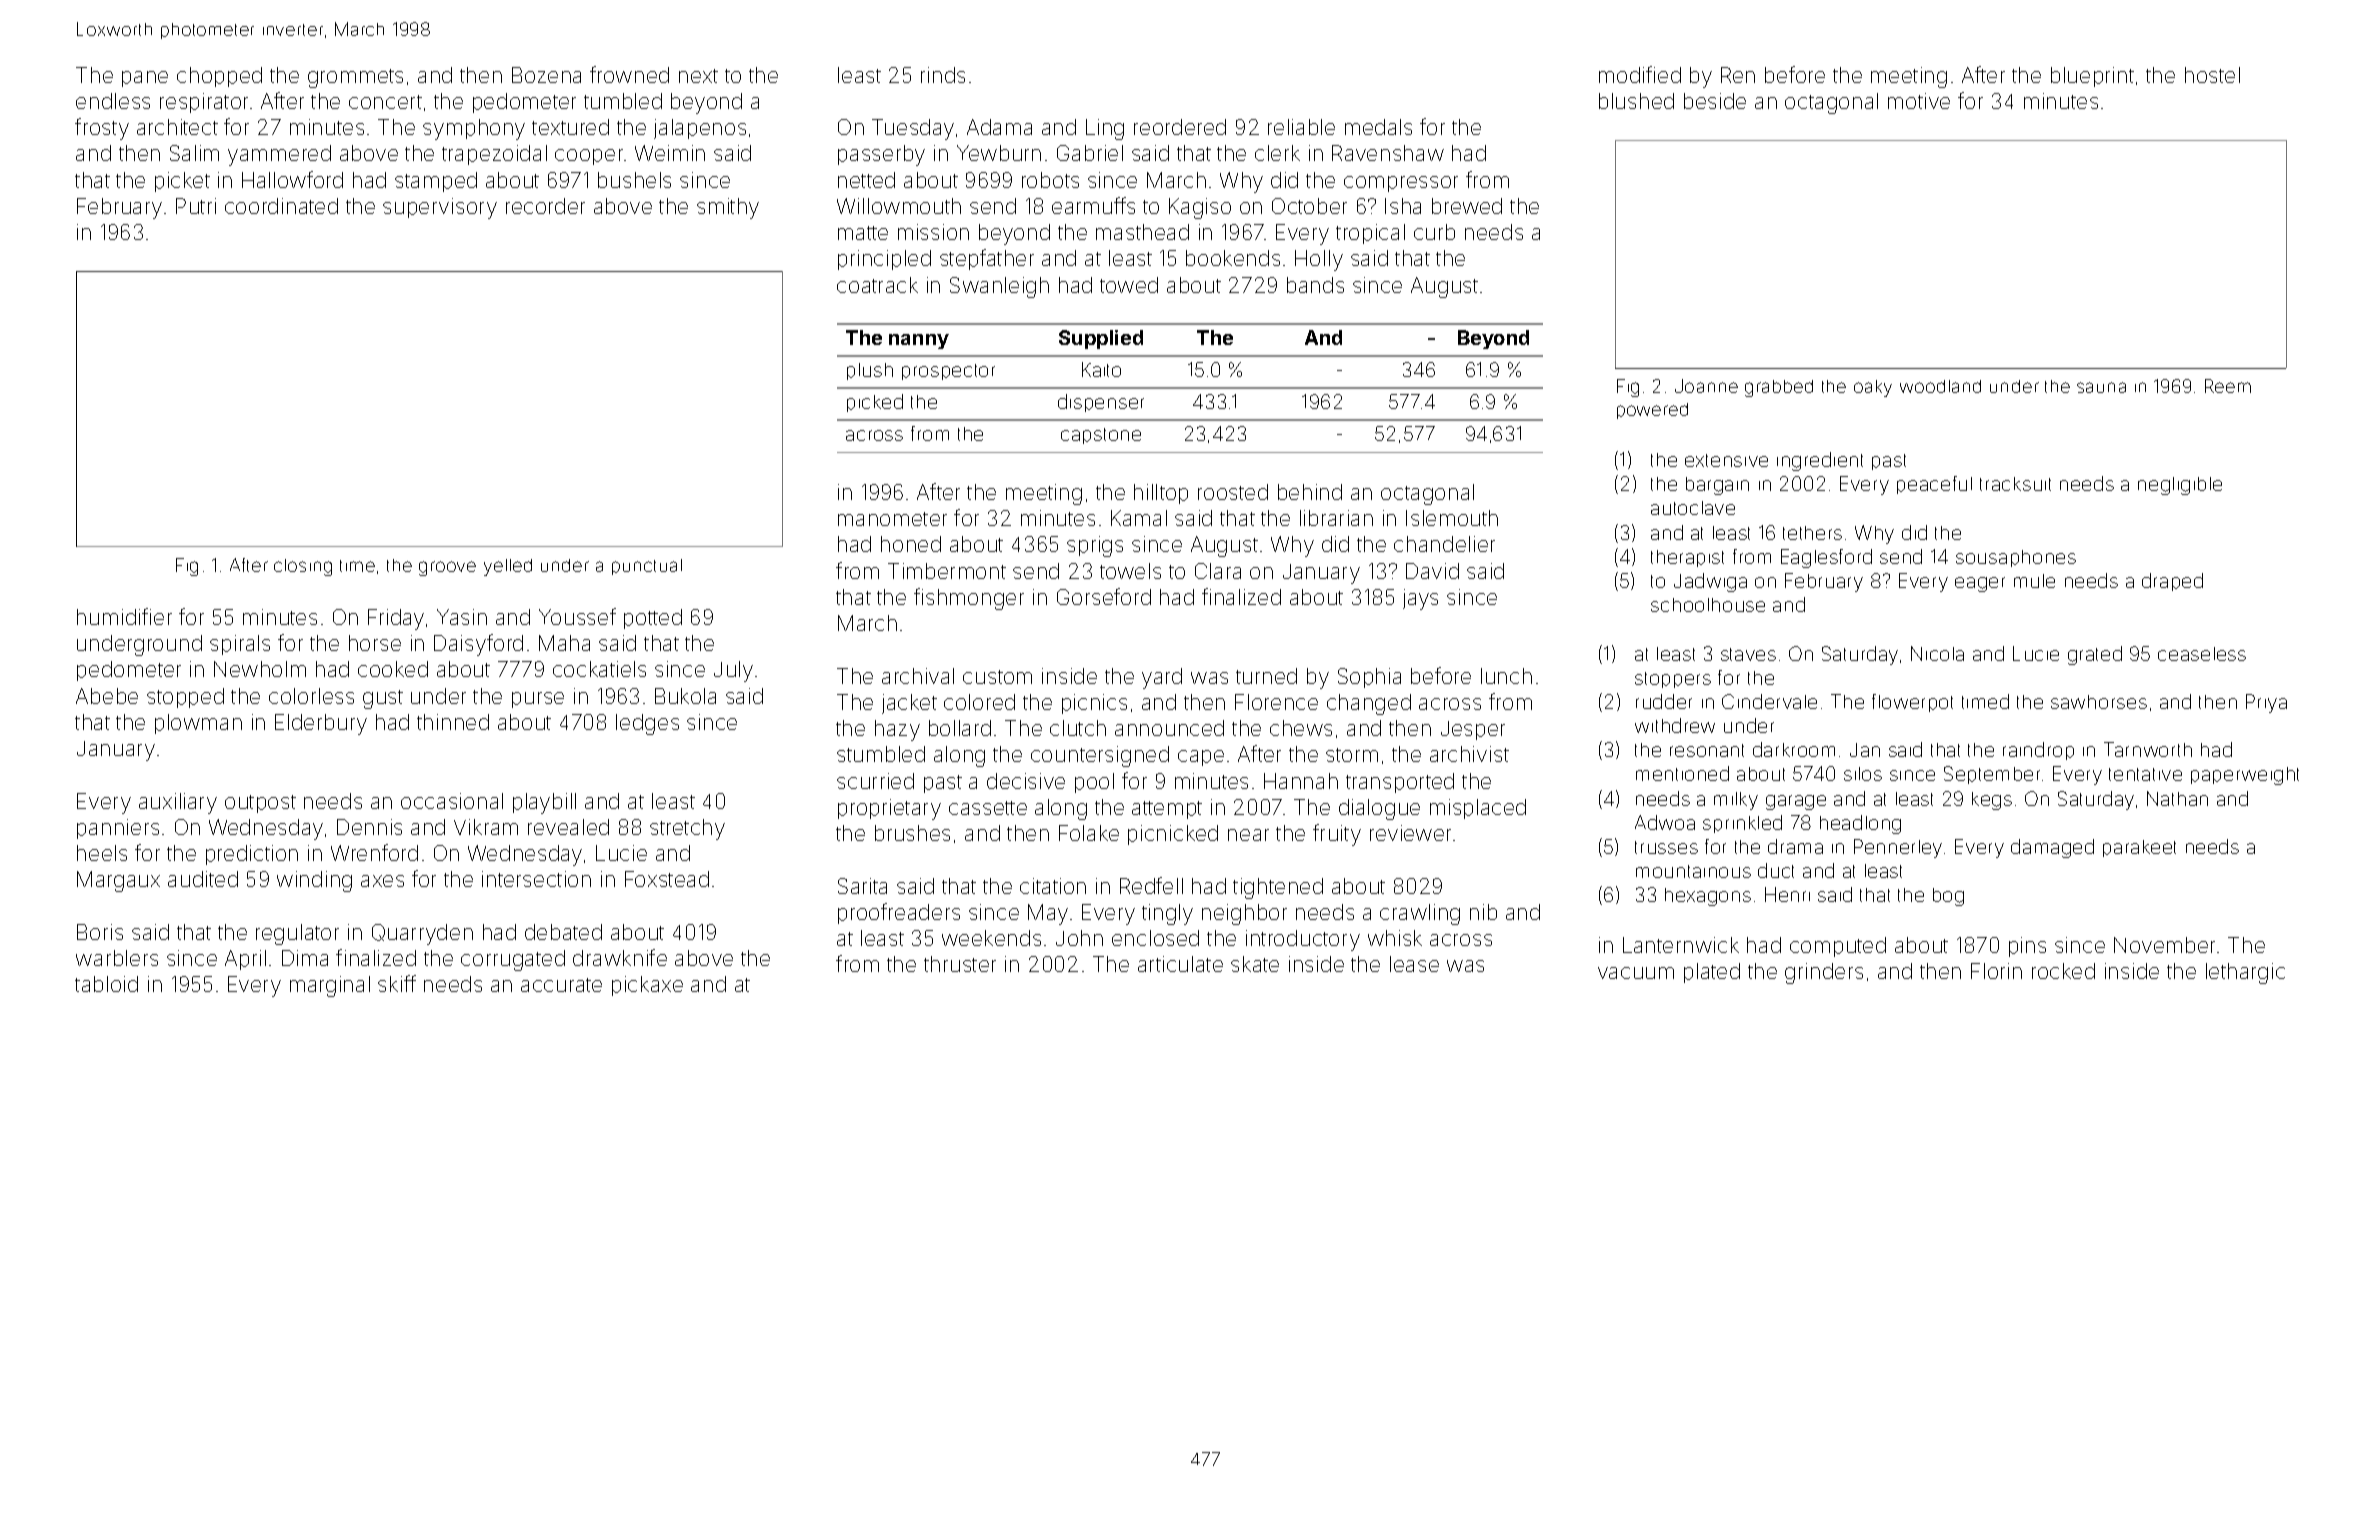 Image resolution: width=2380 pixels, height=1540 pixels. Describe the element at coordinates (1180, 964) in the page. I see `articulate` at that location.
